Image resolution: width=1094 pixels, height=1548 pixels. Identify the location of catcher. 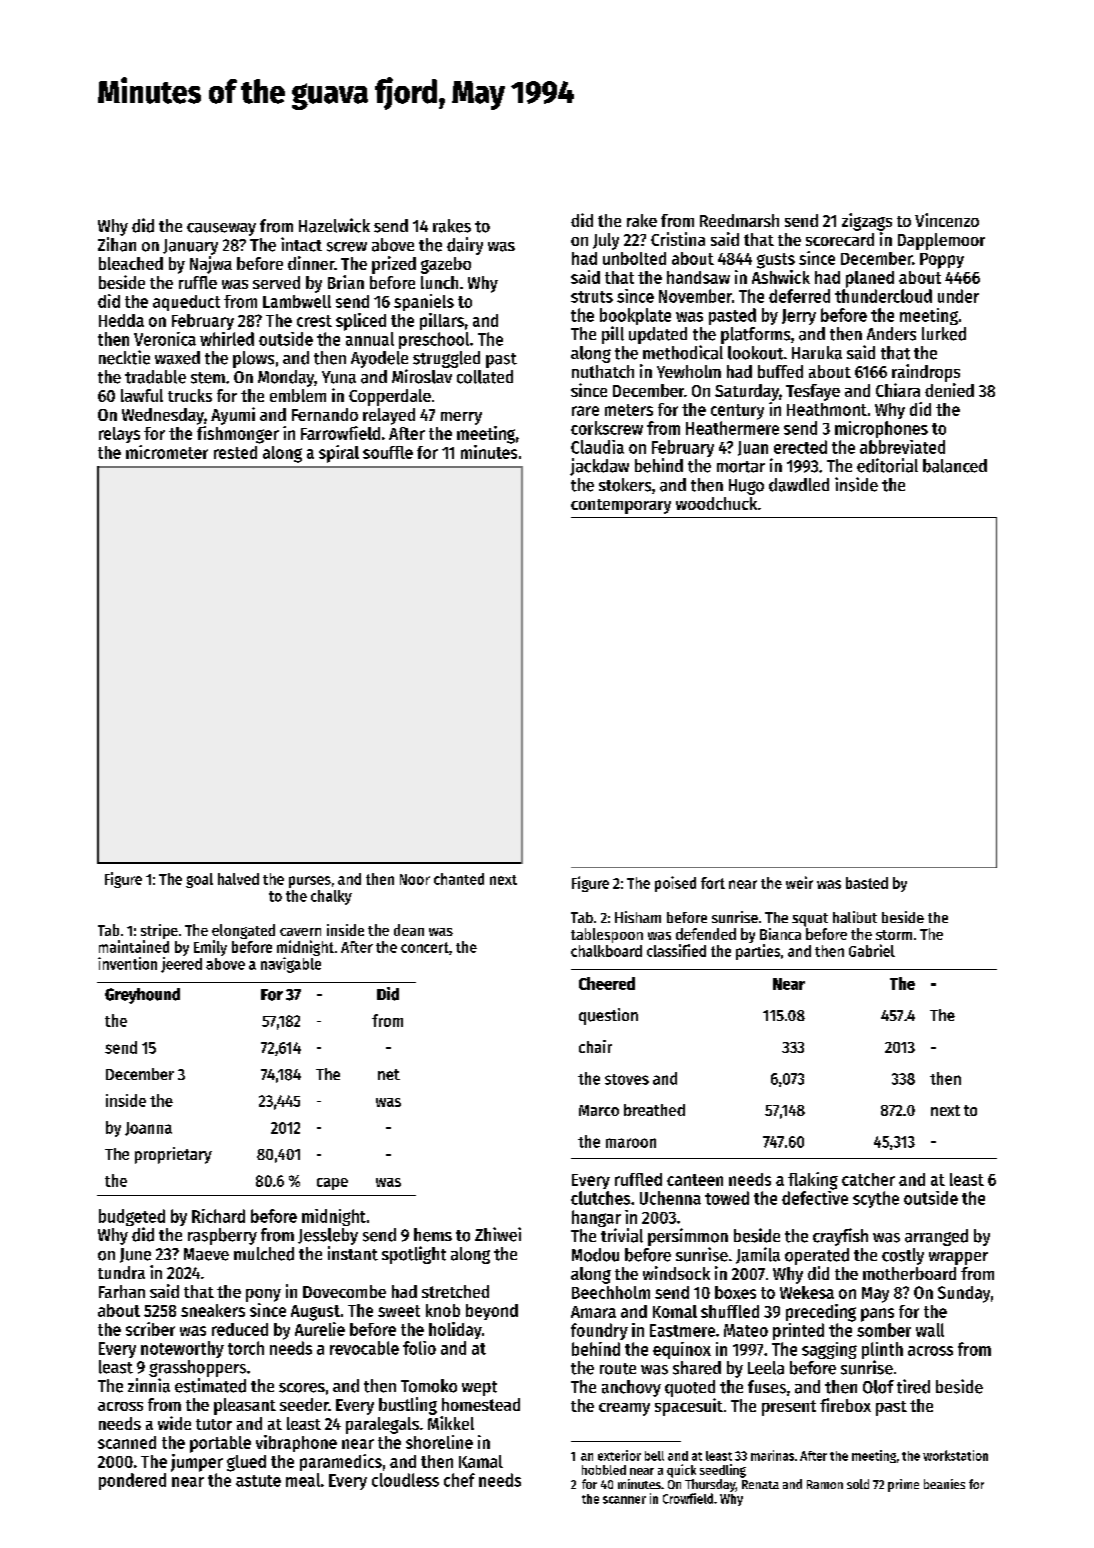
(868, 1179).
